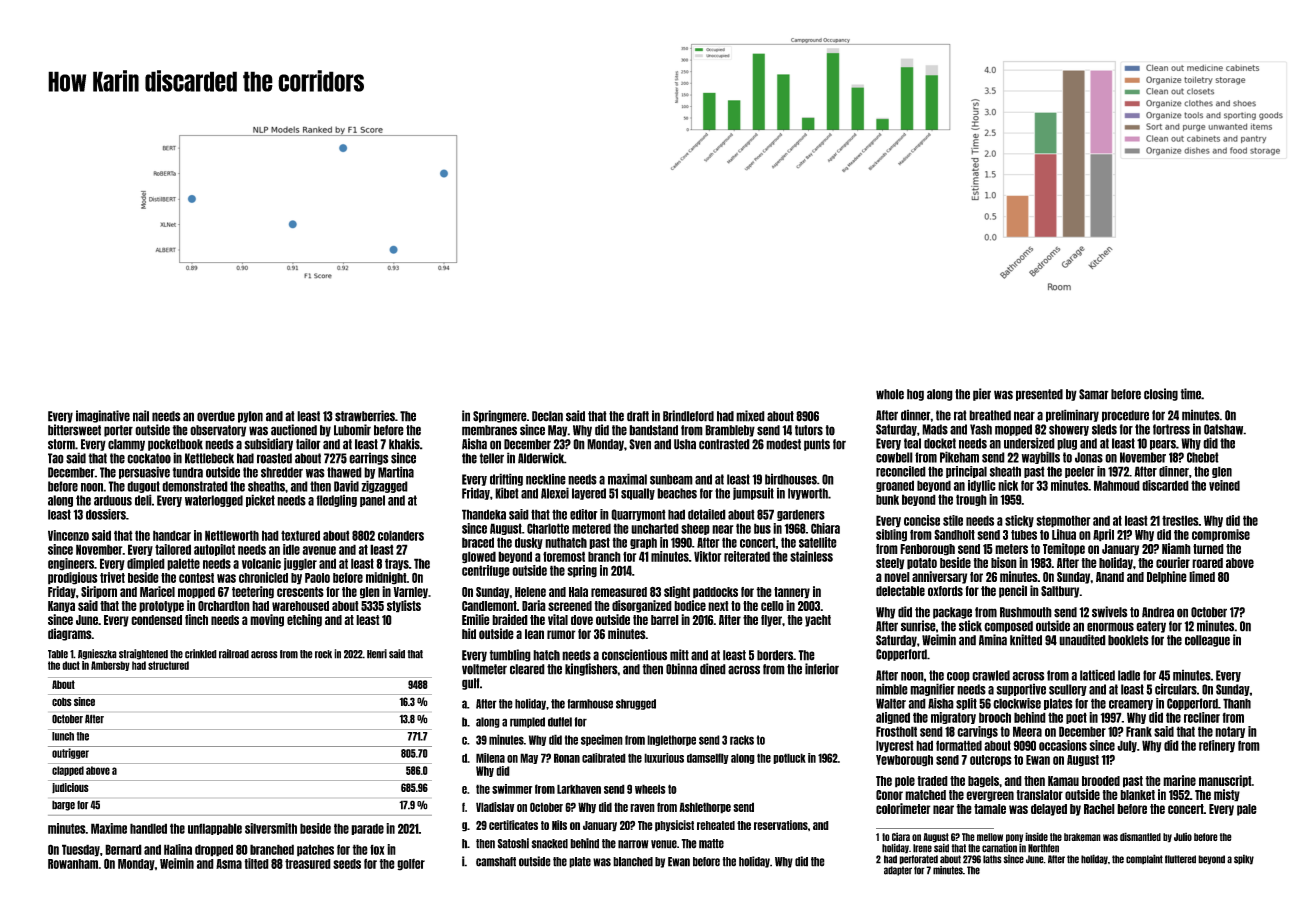 The width and height of the image is (1308, 924). I want to click on Asma, so click(229, 864).
